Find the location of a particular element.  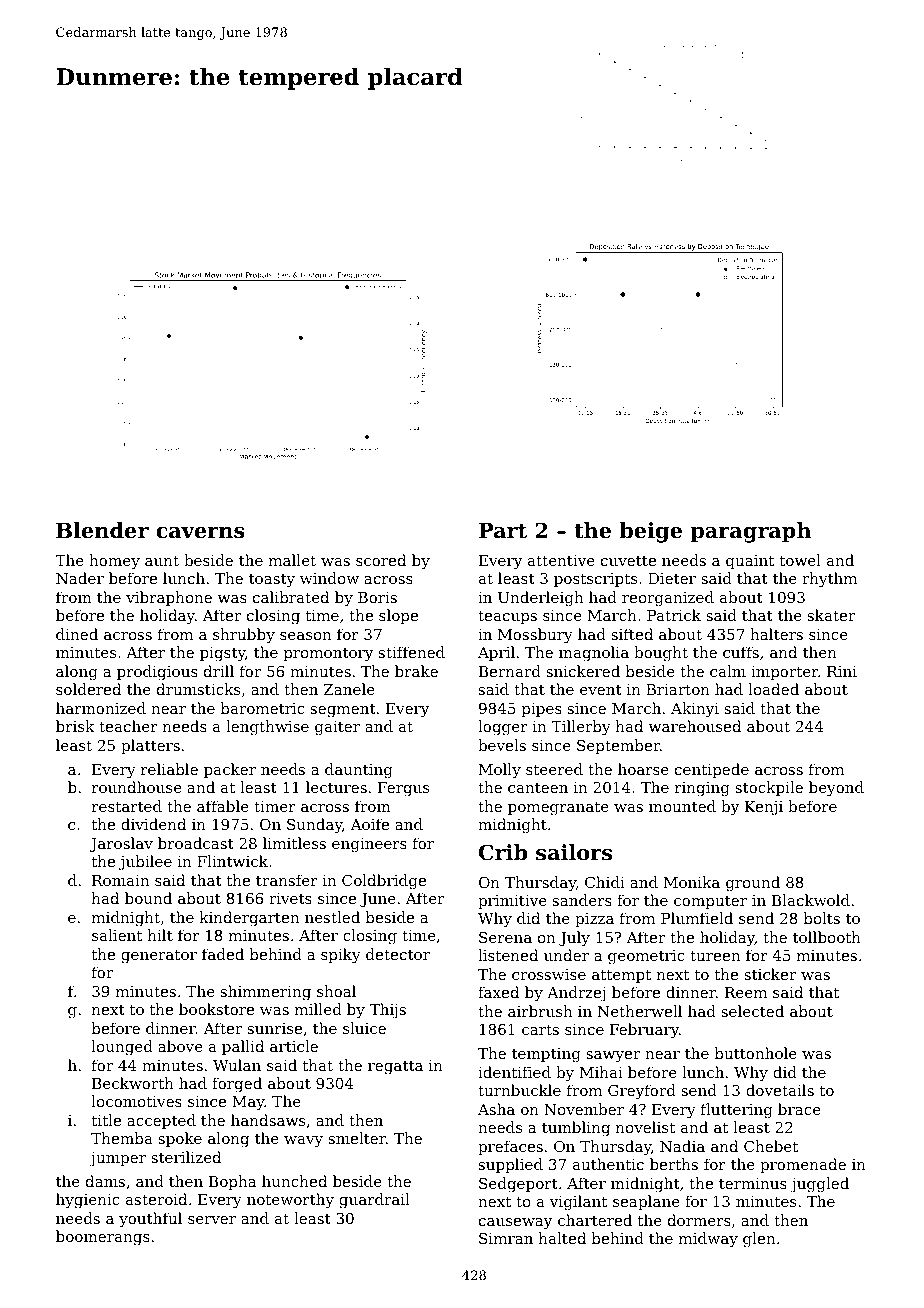

bolts is located at coordinates (822, 918).
